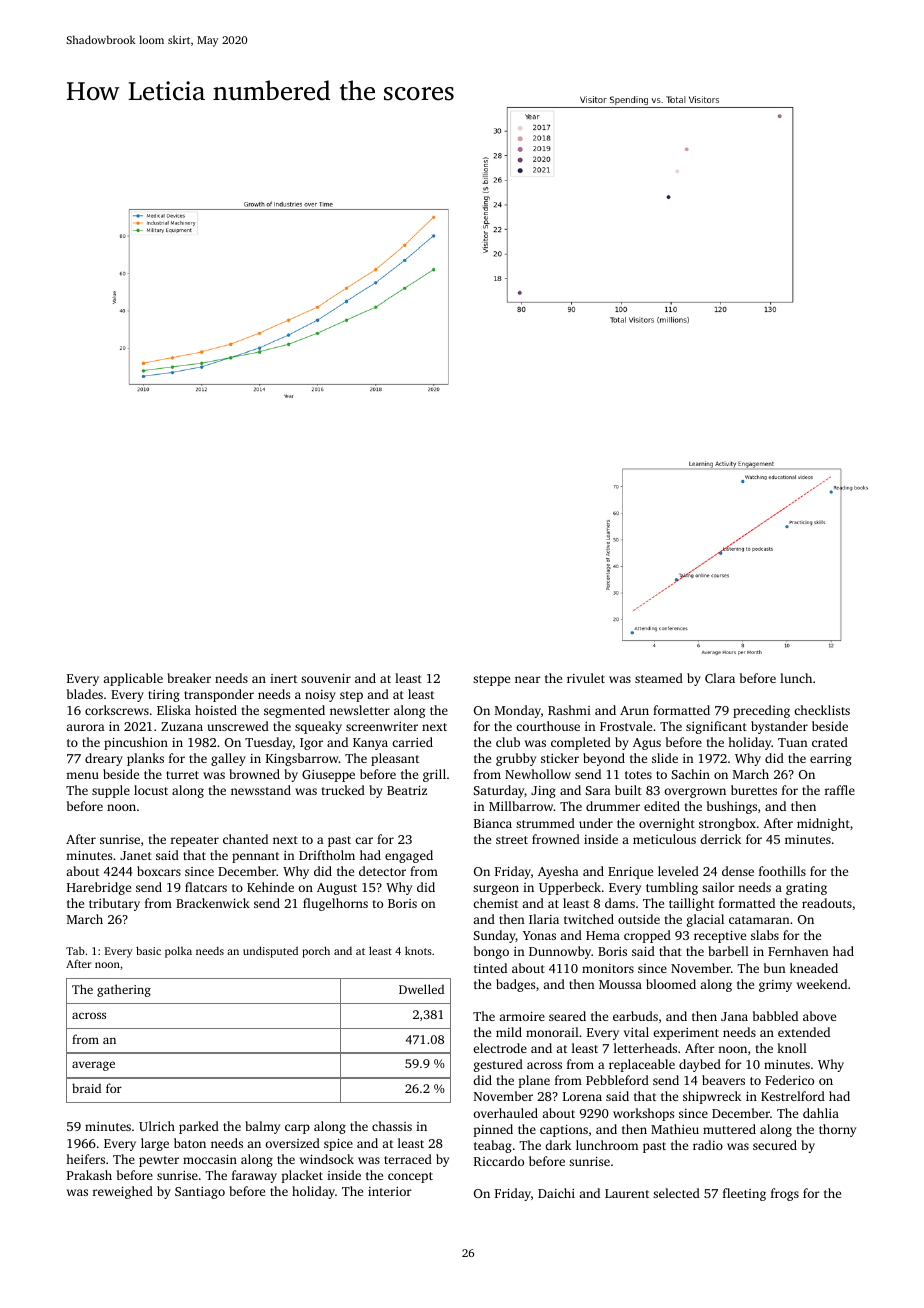 This image has height=1308, width=924. Describe the element at coordinates (759, 920) in the image. I see `catamaran` at that location.
